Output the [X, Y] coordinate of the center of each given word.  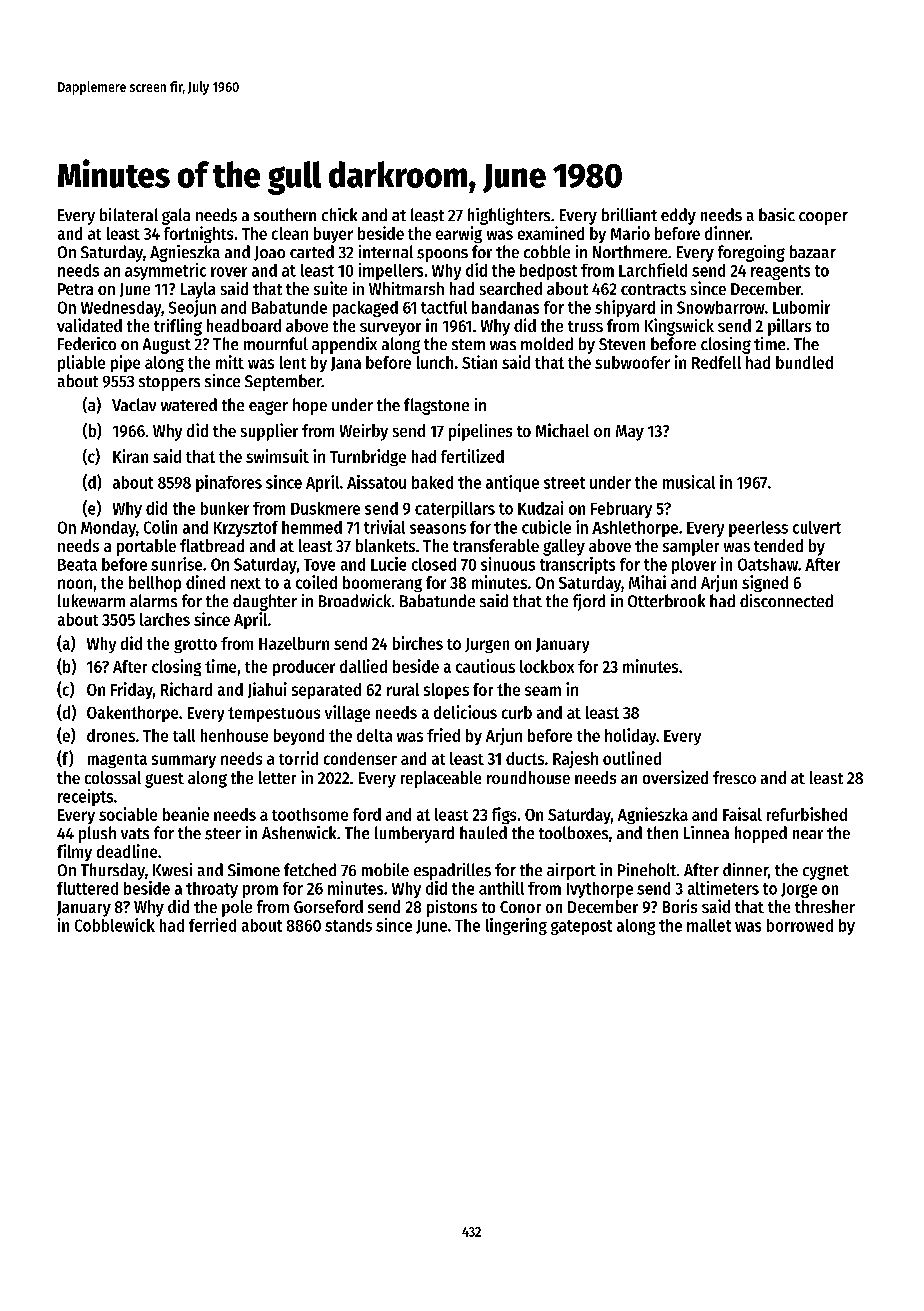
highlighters [509, 216]
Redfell [716, 362]
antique [512, 483]
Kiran [130, 456]
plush [97, 834]
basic [777, 214]
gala [176, 216]
